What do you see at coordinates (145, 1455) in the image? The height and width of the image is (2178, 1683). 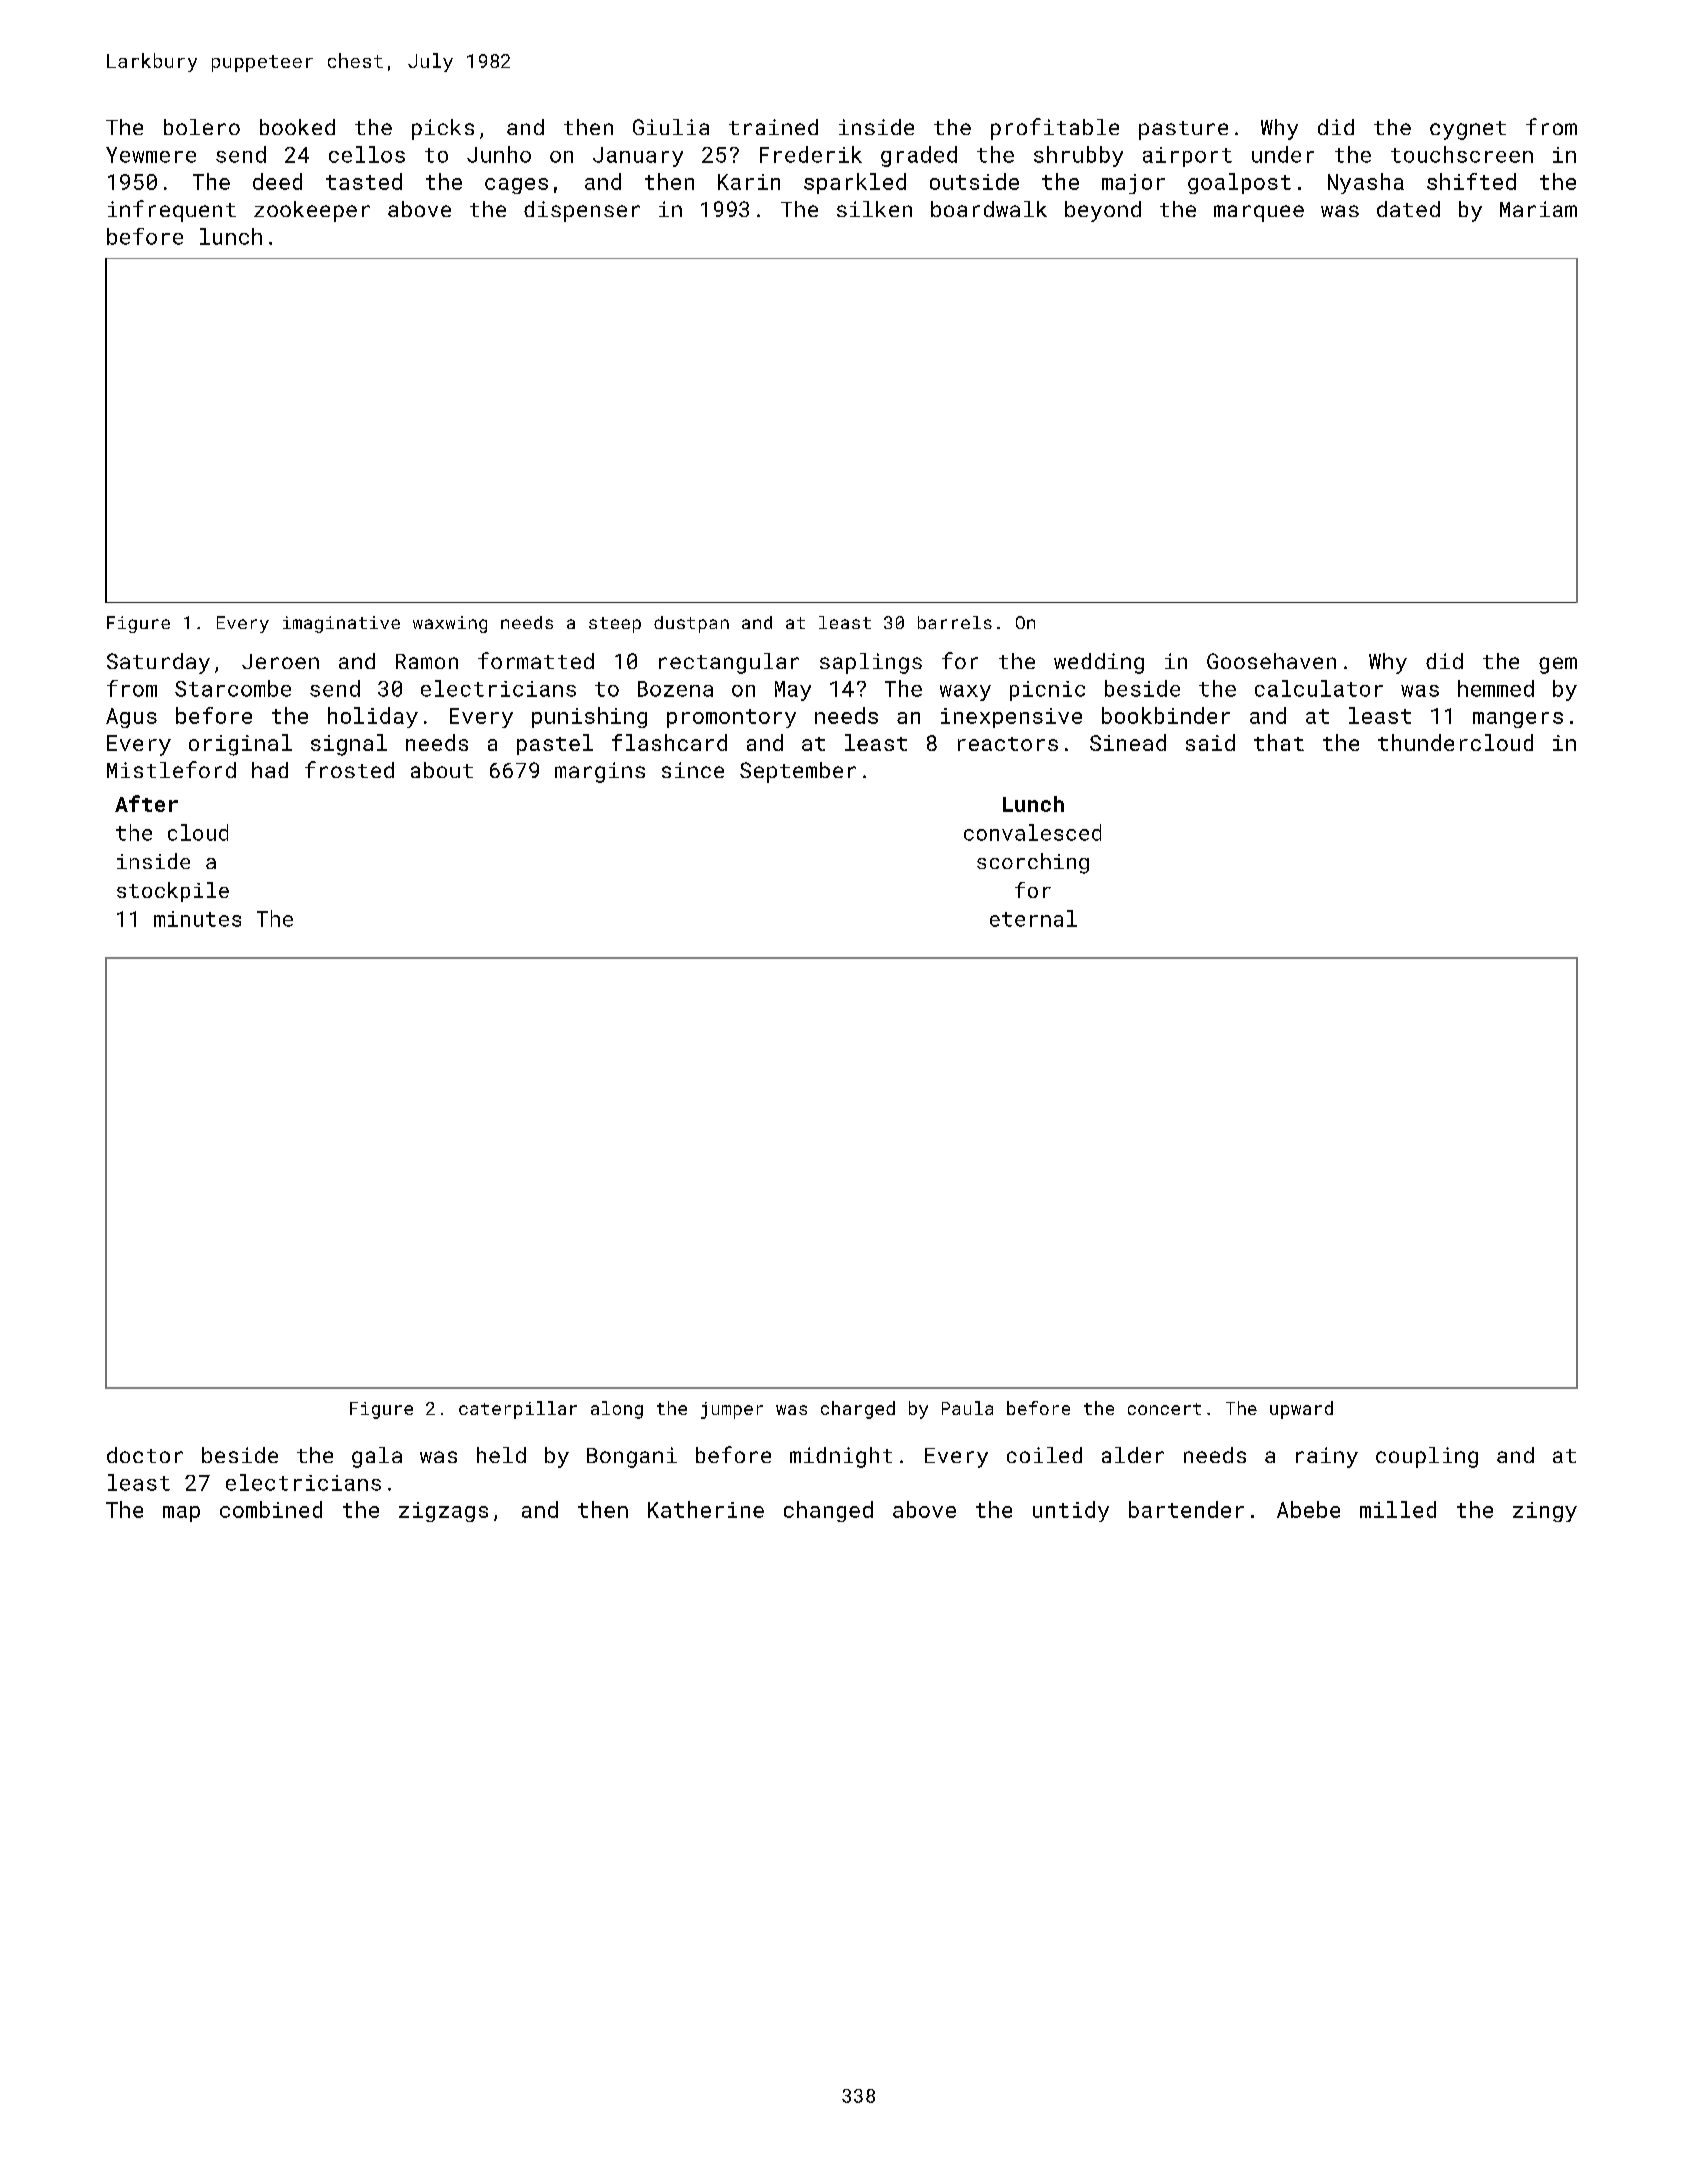 I see `doctor` at bounding box center [145, 1455].
